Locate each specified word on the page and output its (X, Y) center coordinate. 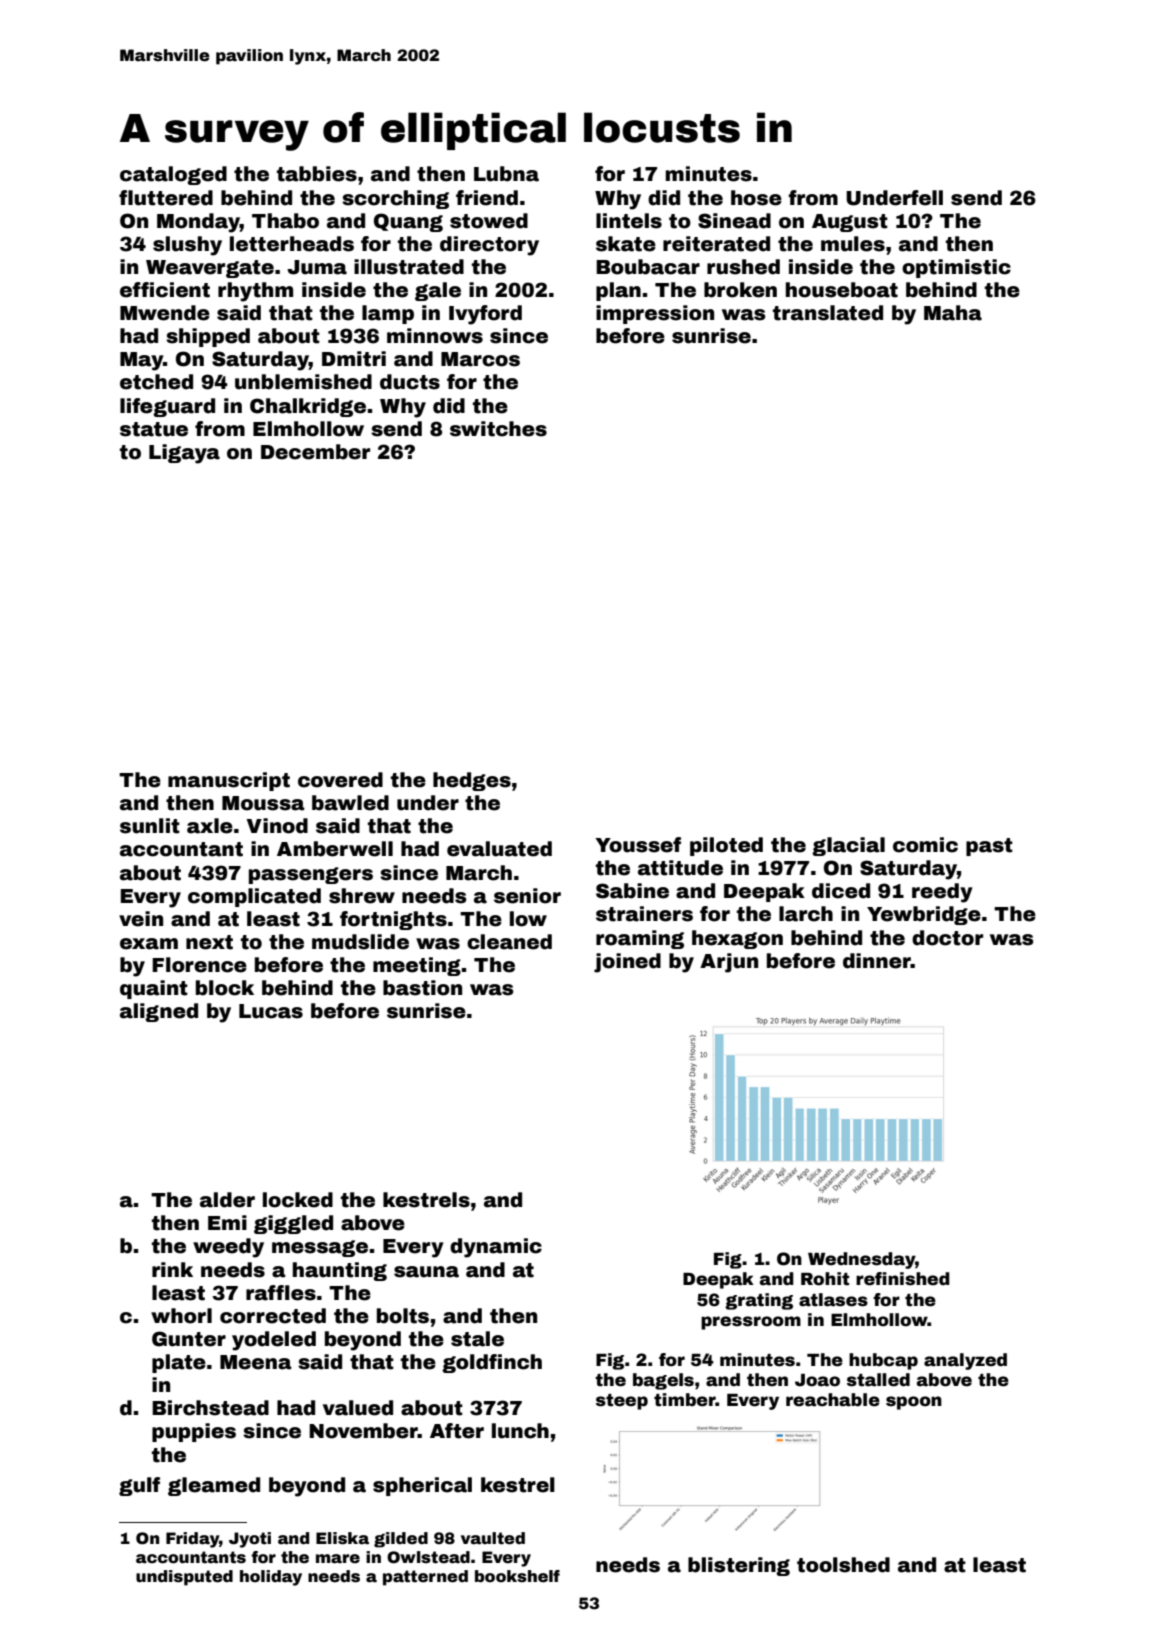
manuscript (229, 781)
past (989, 847)
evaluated (499, 849)
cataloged (173, 175)
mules (853, 244)
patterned (425, 1578)
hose (756, 198)
